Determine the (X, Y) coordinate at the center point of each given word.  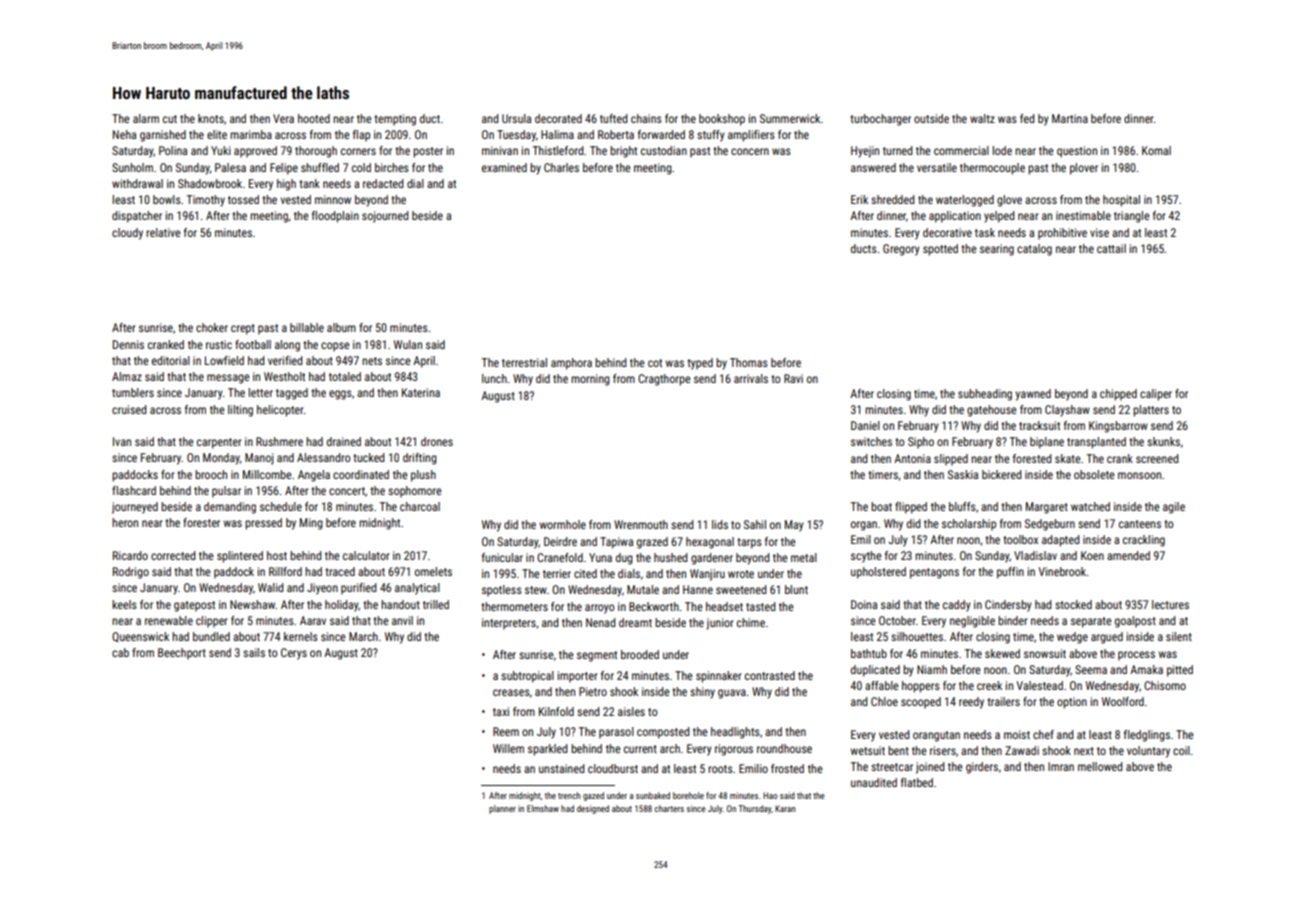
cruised (129, 409)
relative (163, 232)
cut (170, 119)
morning (590, 380)
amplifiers (751, 136)
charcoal (420, 506)
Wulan (408, 344)
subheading (985, 395)
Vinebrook (1062, 571)
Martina (1070, 118)
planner (502, 809)
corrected (173, 555)
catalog (1034, 250)
